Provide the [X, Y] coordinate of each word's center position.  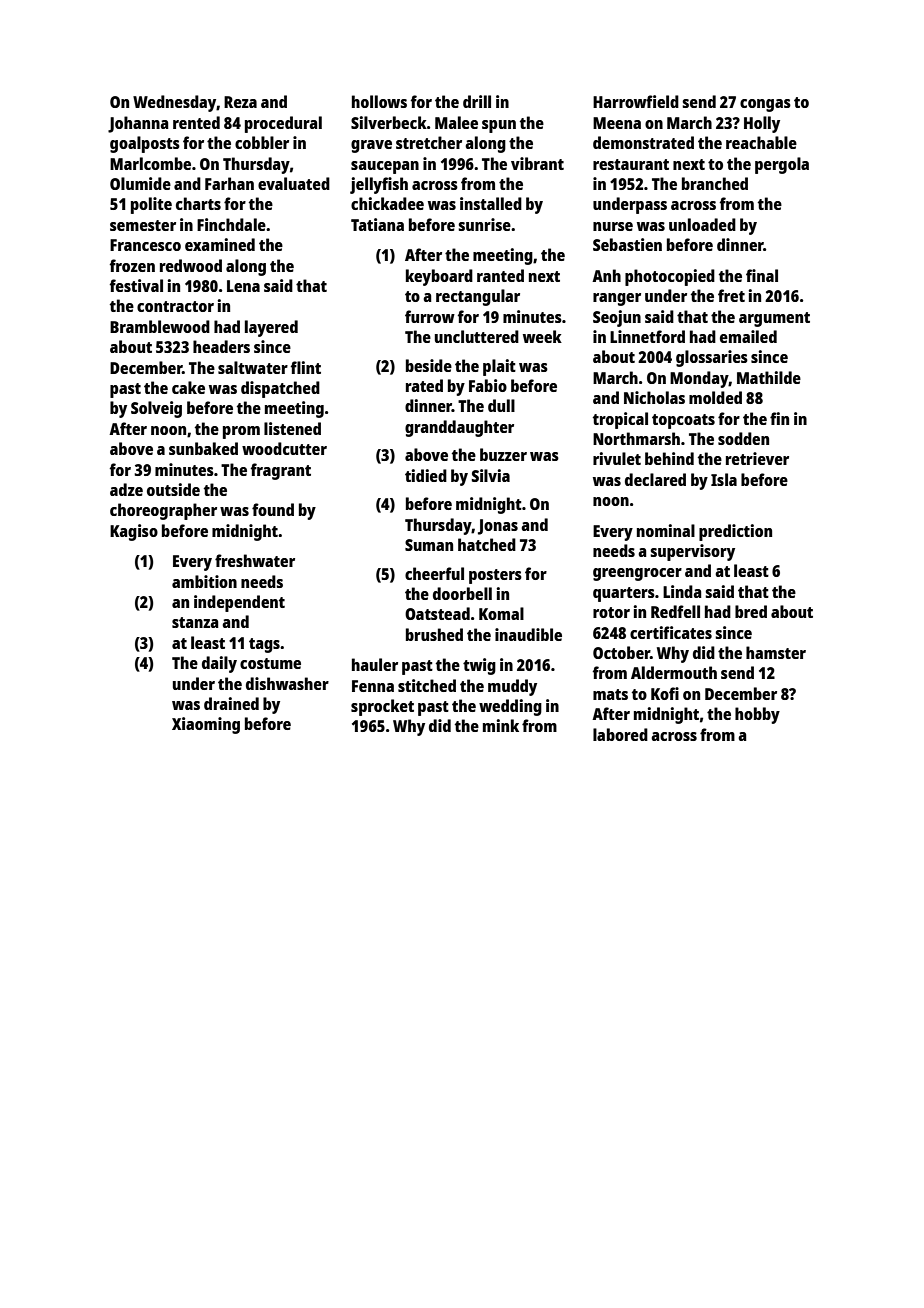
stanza [195, 622]
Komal [501, 613]
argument [774, 319]
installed [491, 203]
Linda [682, 591]
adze [126, 489]
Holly [762, 124]
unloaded [702, 224]
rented [196, 122]
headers [221, 346]
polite [151, 205]
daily [219, 664]
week [542, 336]
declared [655, 479]
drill [477, 101]
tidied [426, 475]
